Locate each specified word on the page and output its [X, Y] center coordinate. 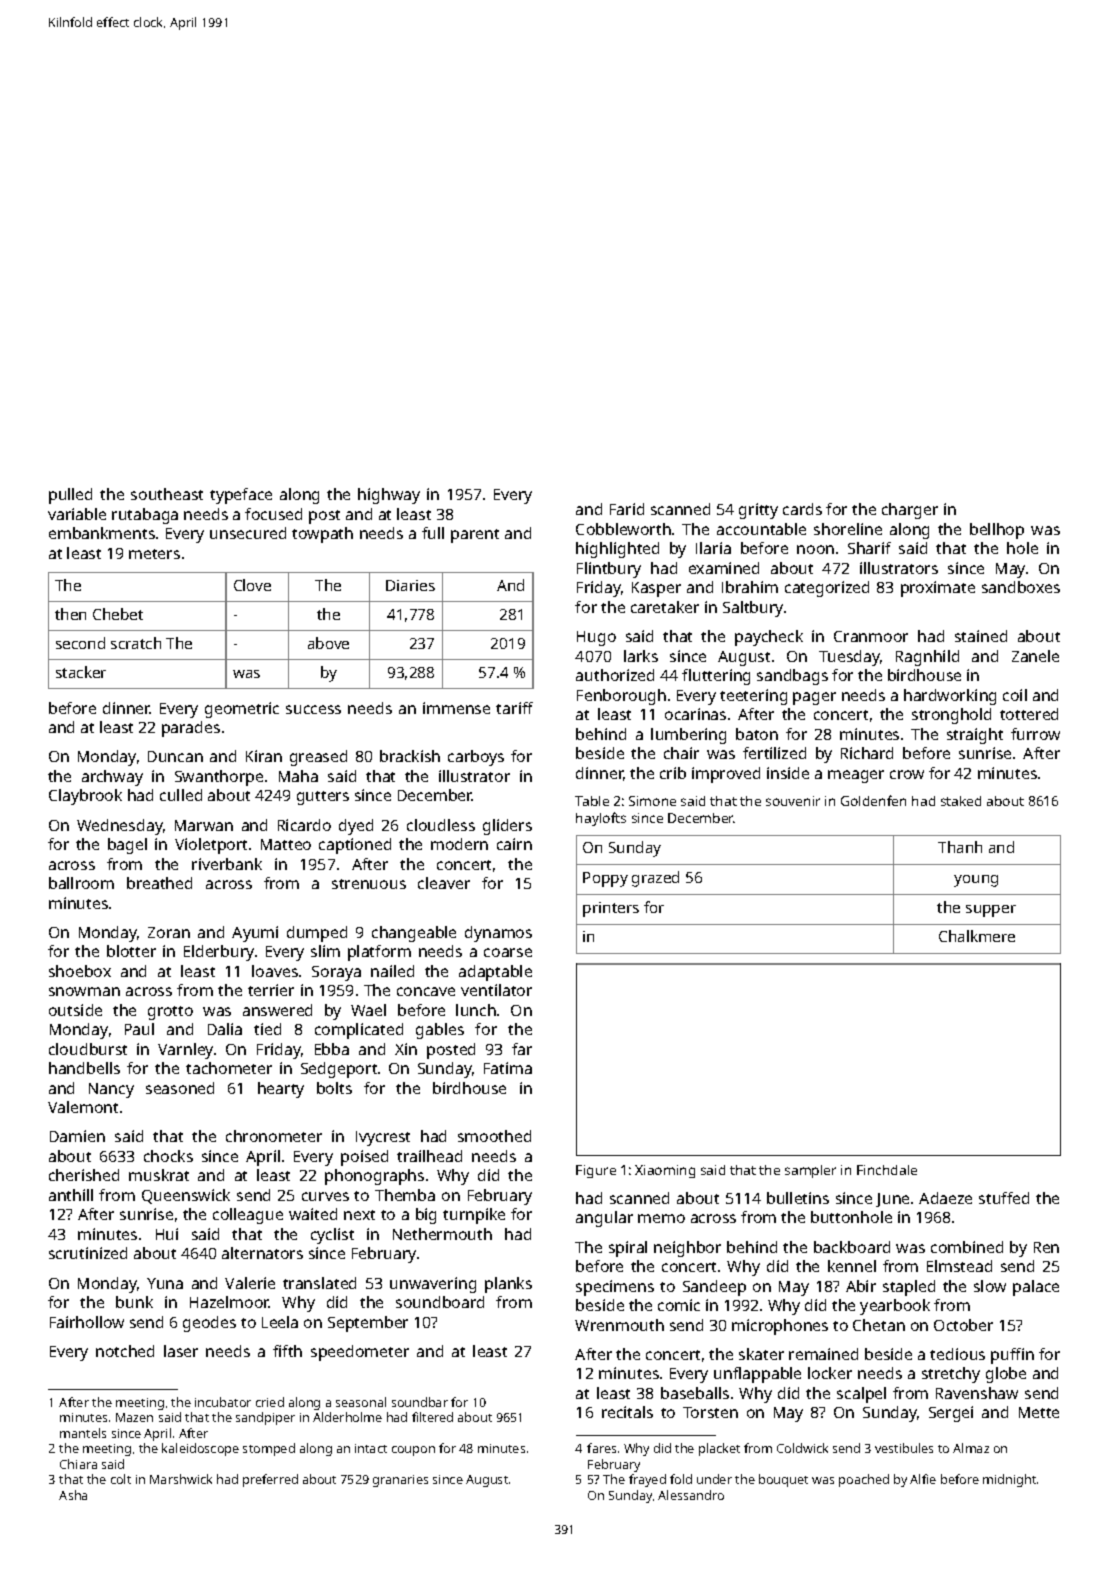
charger [910, 511]
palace [1036, 1288]
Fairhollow [87, 1322]
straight [975, 736]
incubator [223, 1402]
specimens [615, 1288]
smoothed [494, 1136]
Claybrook [85, 797]
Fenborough [621, 697]
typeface [241, 496]
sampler [810, 1171]
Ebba [332, 1049]
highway [389, 496]
